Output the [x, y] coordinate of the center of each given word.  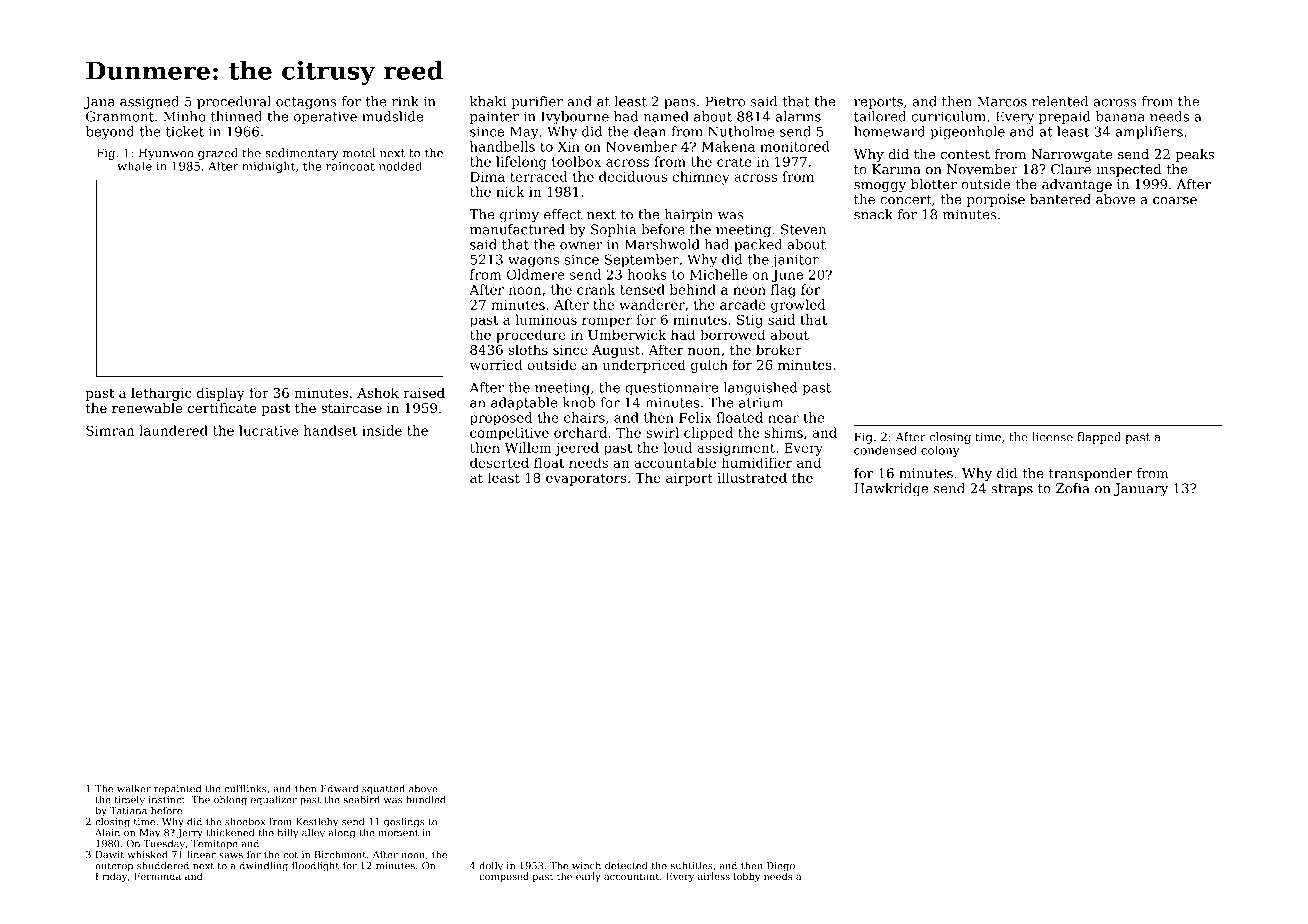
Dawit [110, 855]
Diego [781, 867]
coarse [1175, 201]
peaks [1194, 155]
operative [325, 117]
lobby [747, 877]
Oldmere [536, 274]
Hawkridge [891, 489]
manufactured [517, 229]
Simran [110, 430]
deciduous [633, 176]
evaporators [586, 479]
